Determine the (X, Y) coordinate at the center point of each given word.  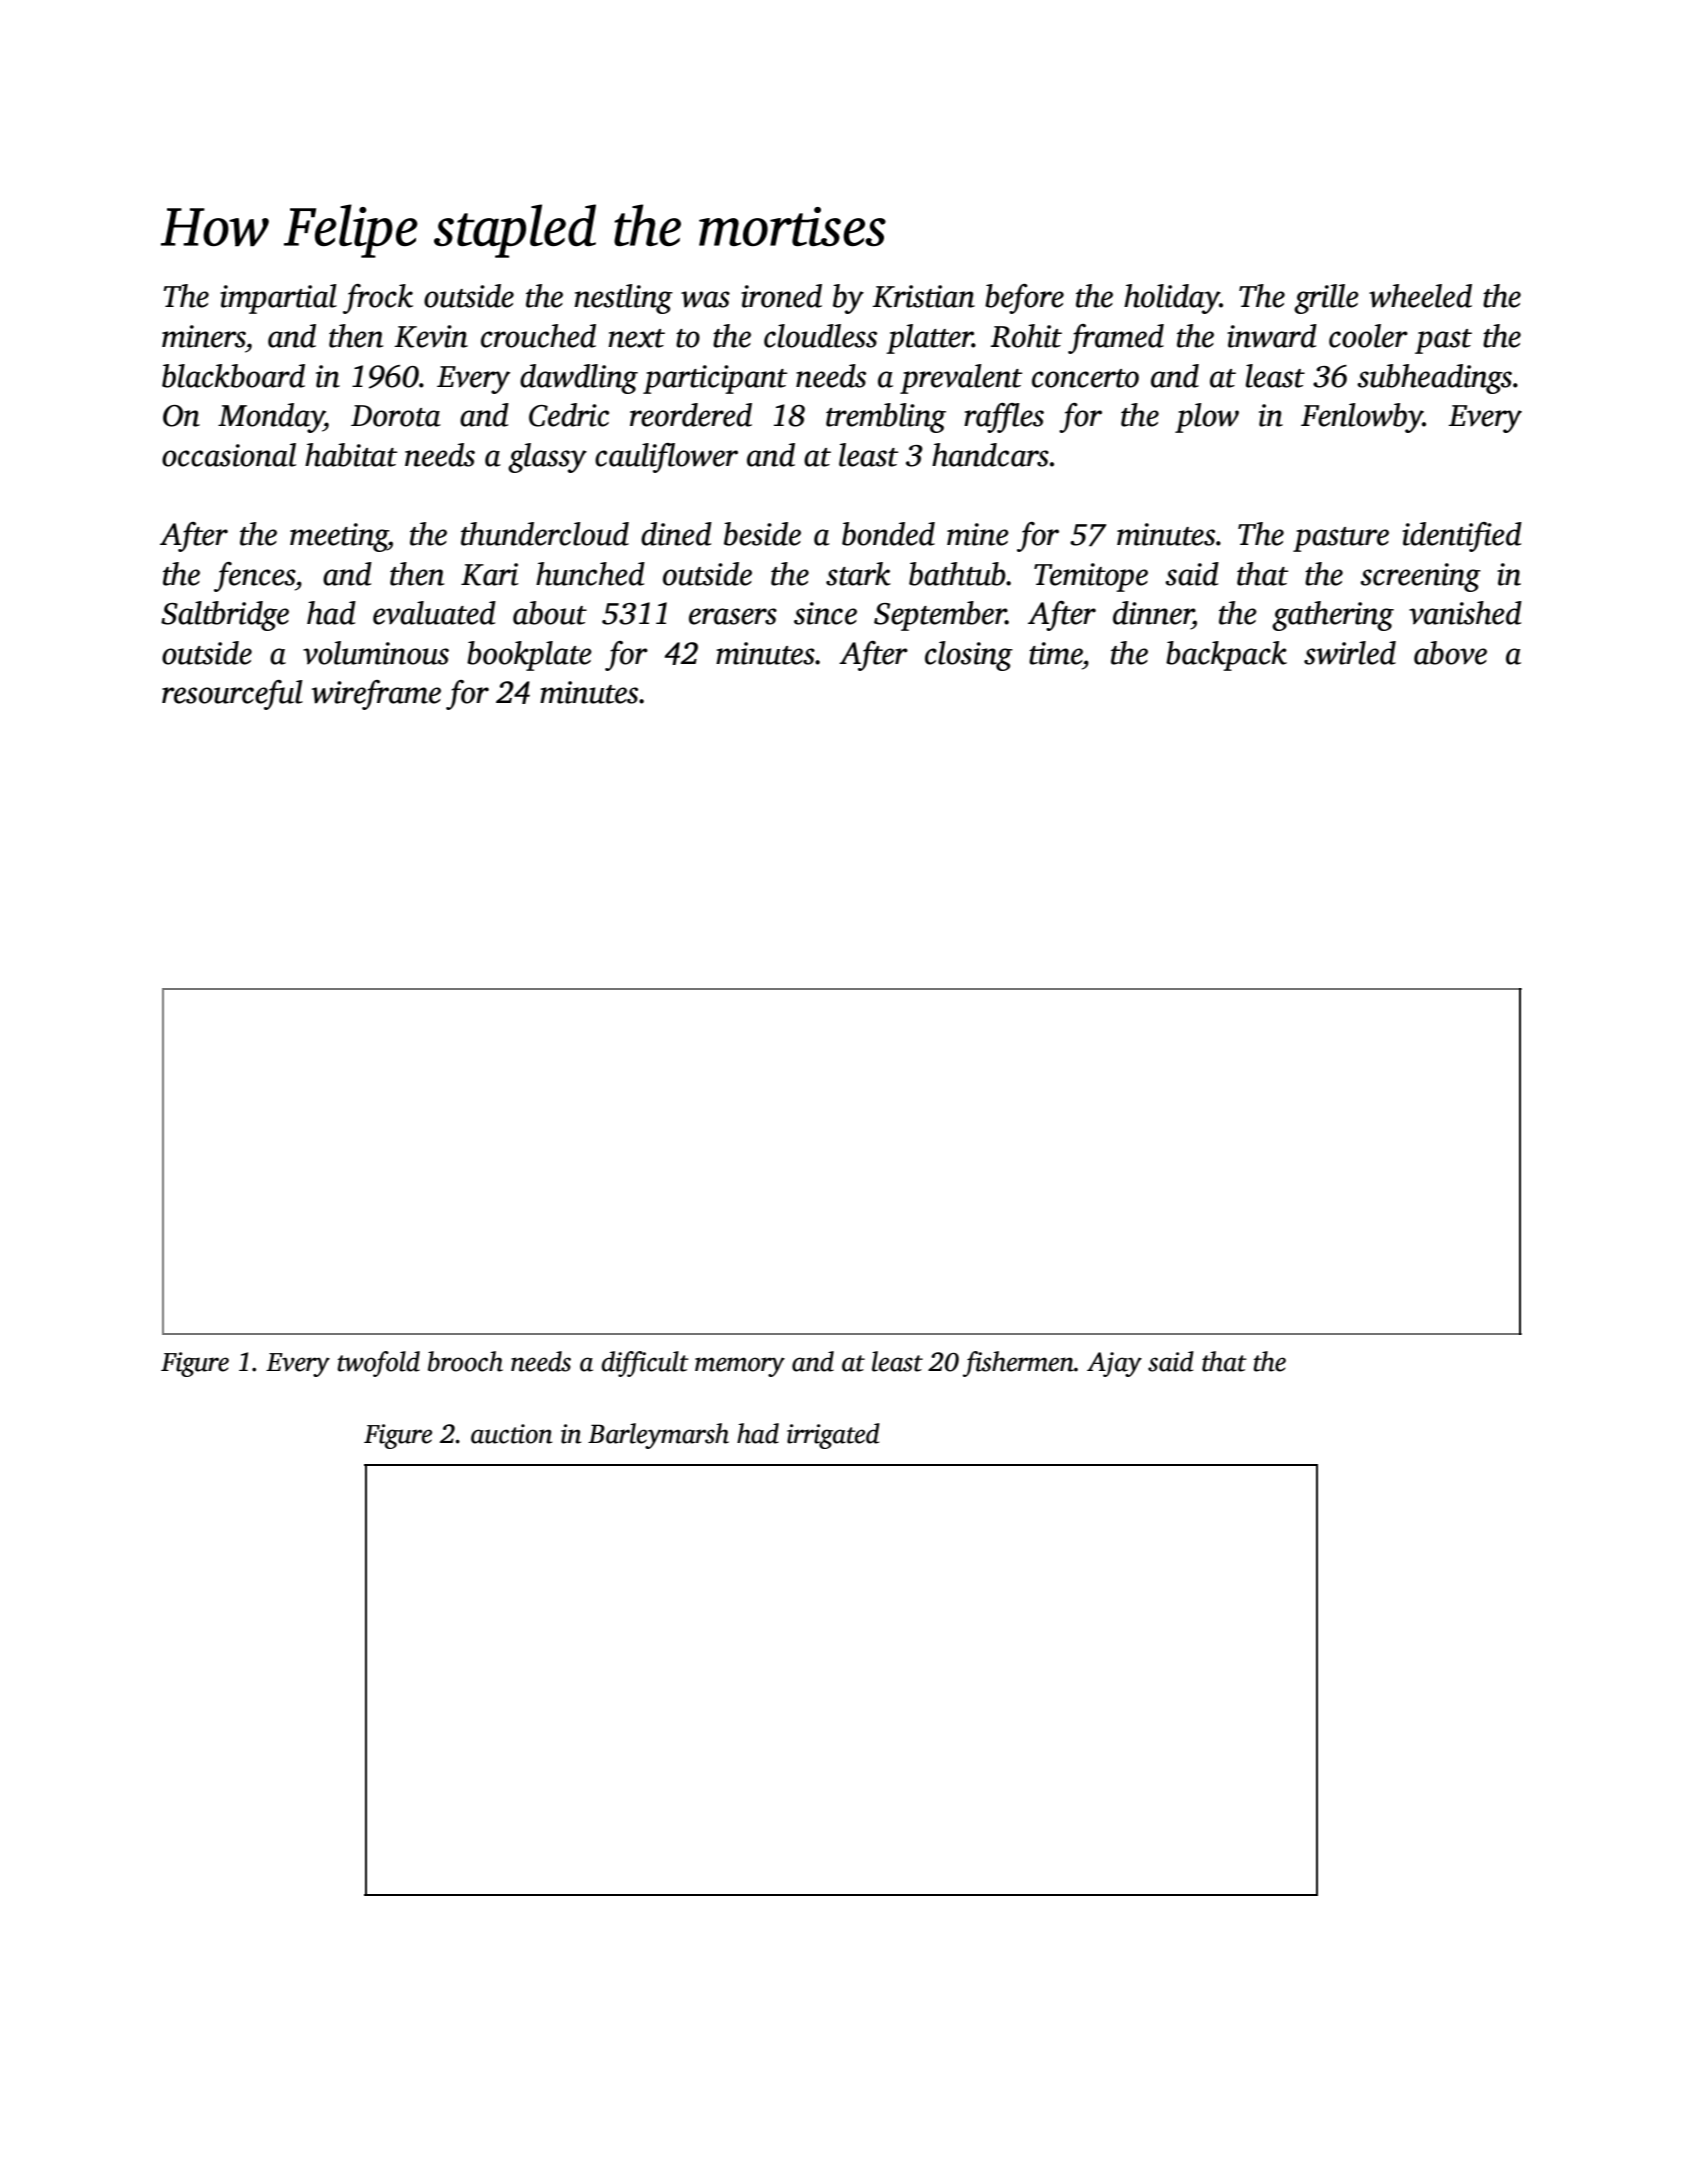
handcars (990, 455)
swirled (1350, 653)
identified (1462, 537)
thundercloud (545, 534)
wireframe (376, 695)
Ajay (1114, 1364)
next (636, 338)
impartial (278, 299)
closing (969, 656)
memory (740, 1367)
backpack (1226, 656)
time (1055, 653)
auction (511, 1434)
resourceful (232, 695)
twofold (379, 1364)
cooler (1368, 336)
